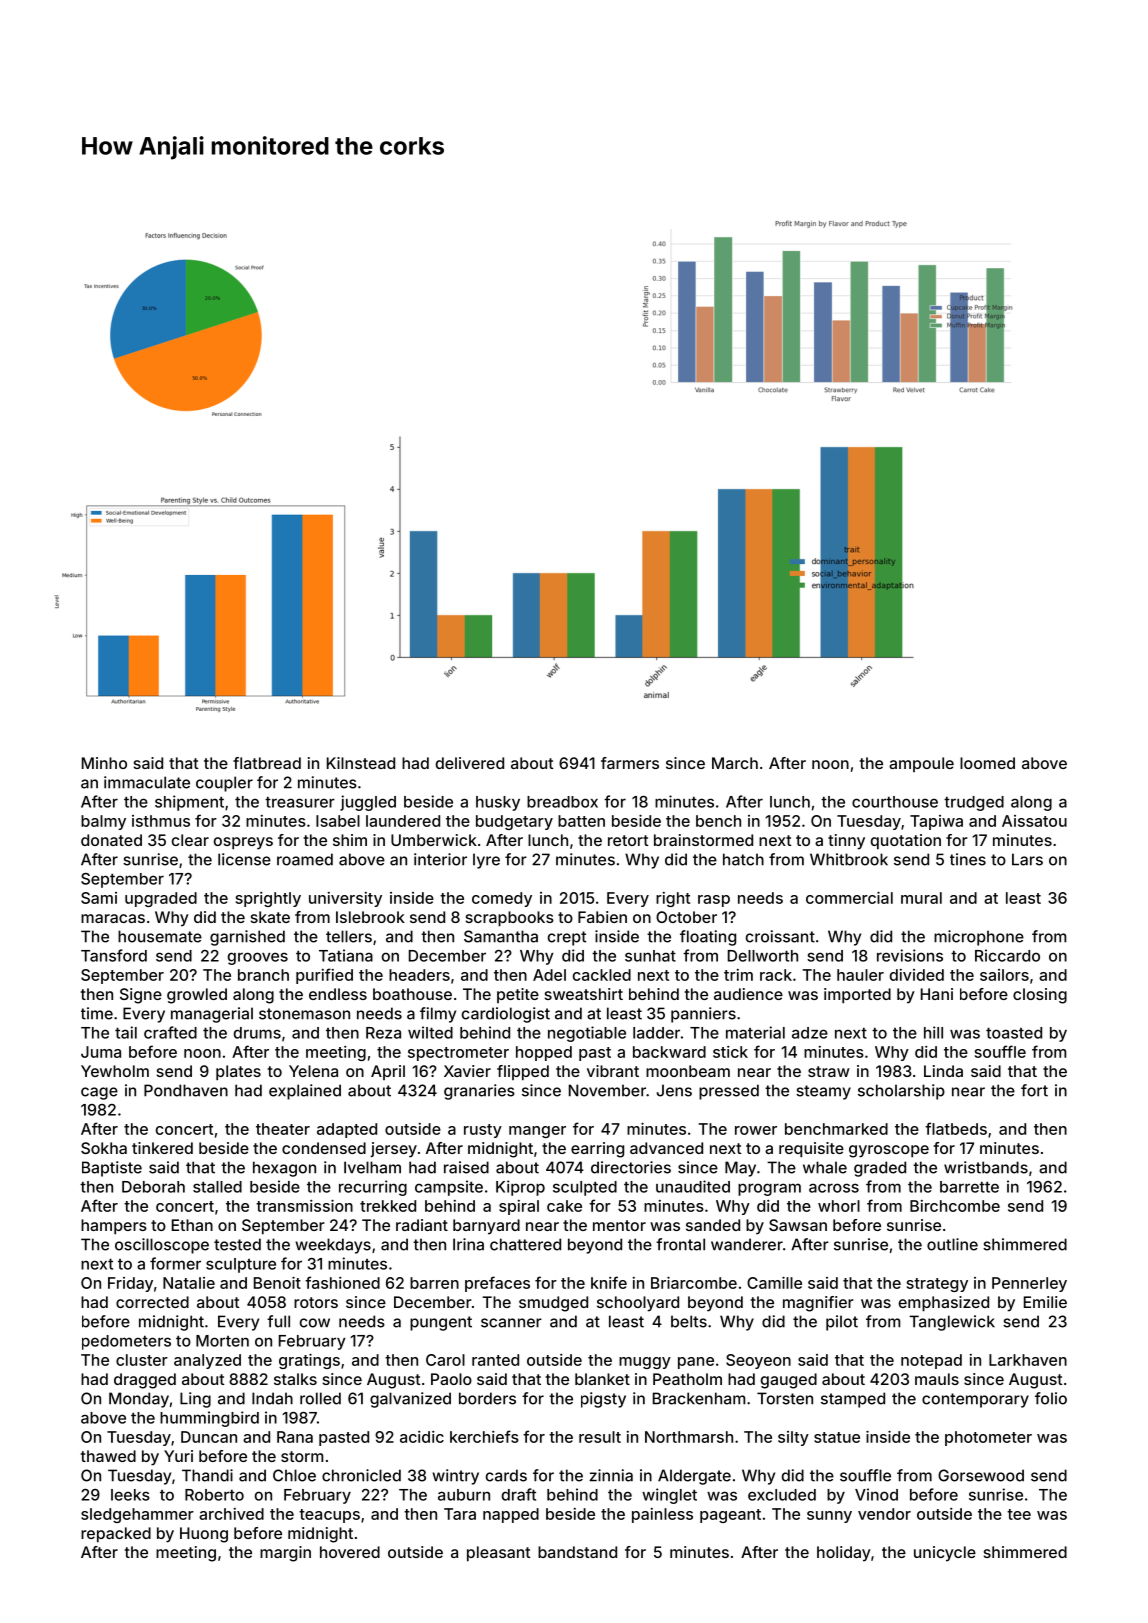 This screenshot has height=1623, width=1148. I want to click on pane, so click(696, 1363).
